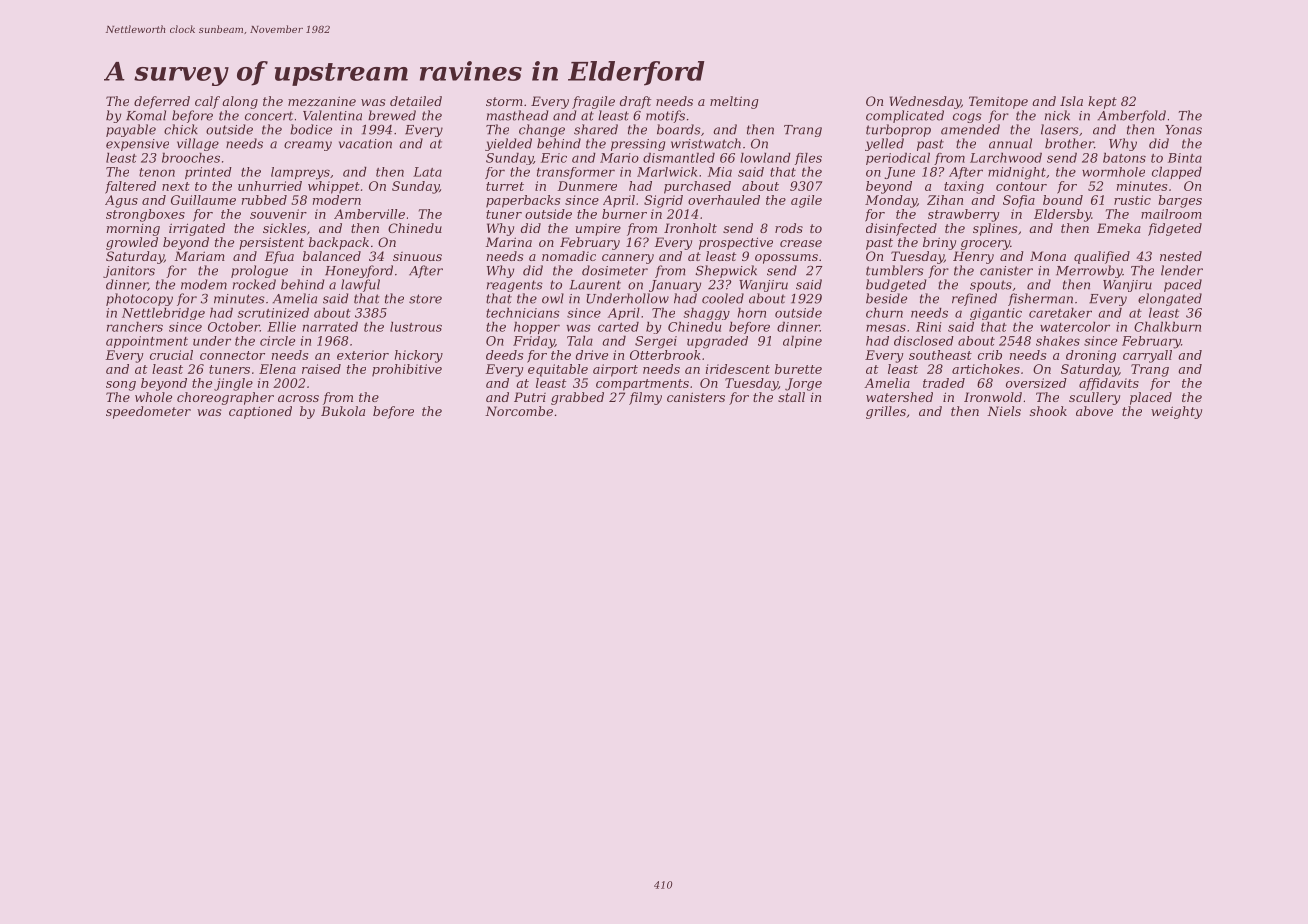 The width and height of the document is (1308, 924). Describe the element at coordinates (207, 102) in the document. I see `calf` at that location.
